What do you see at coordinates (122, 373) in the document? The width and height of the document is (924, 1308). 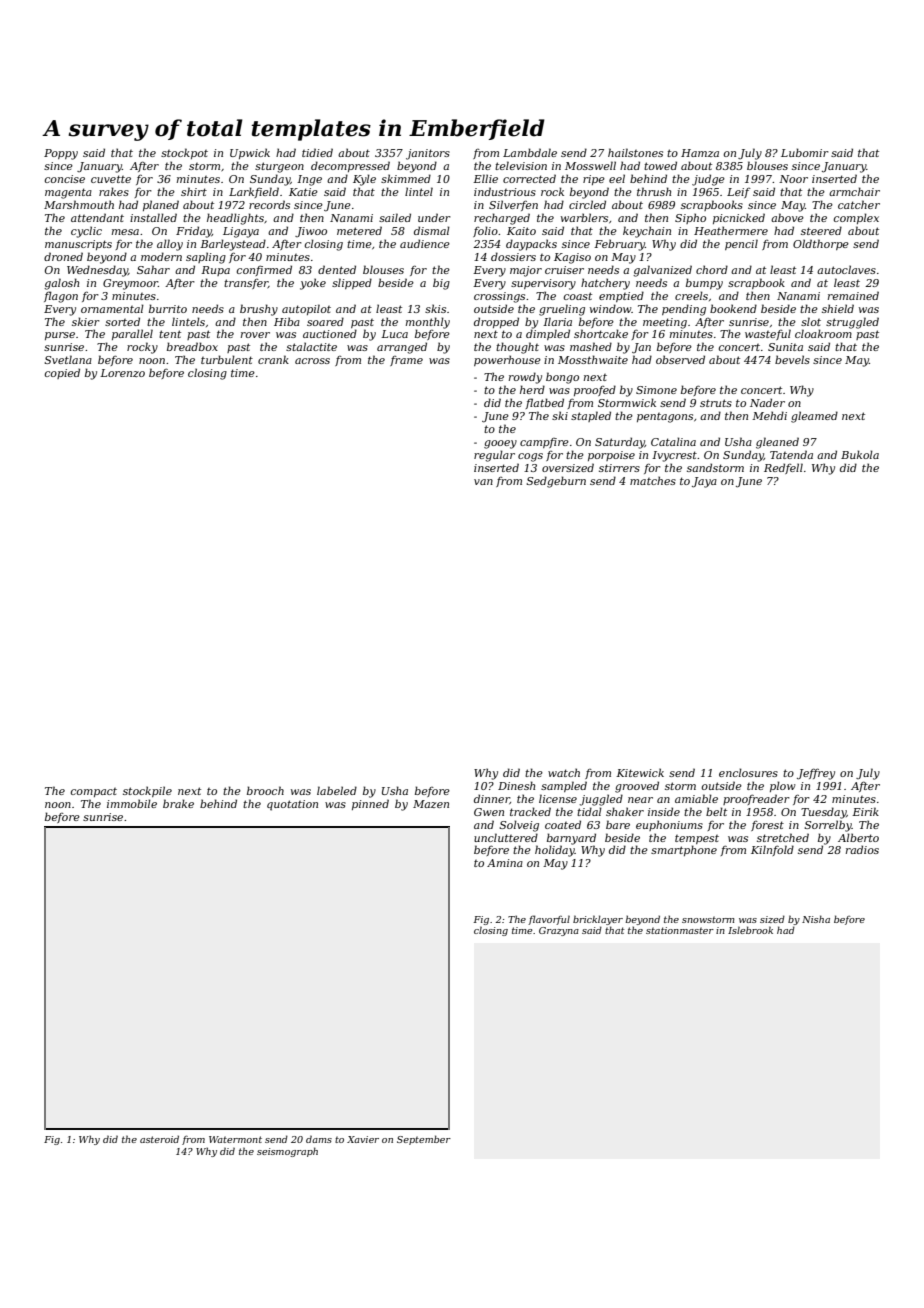 I see `Lorenzo` at bounding box center [122, 373].
